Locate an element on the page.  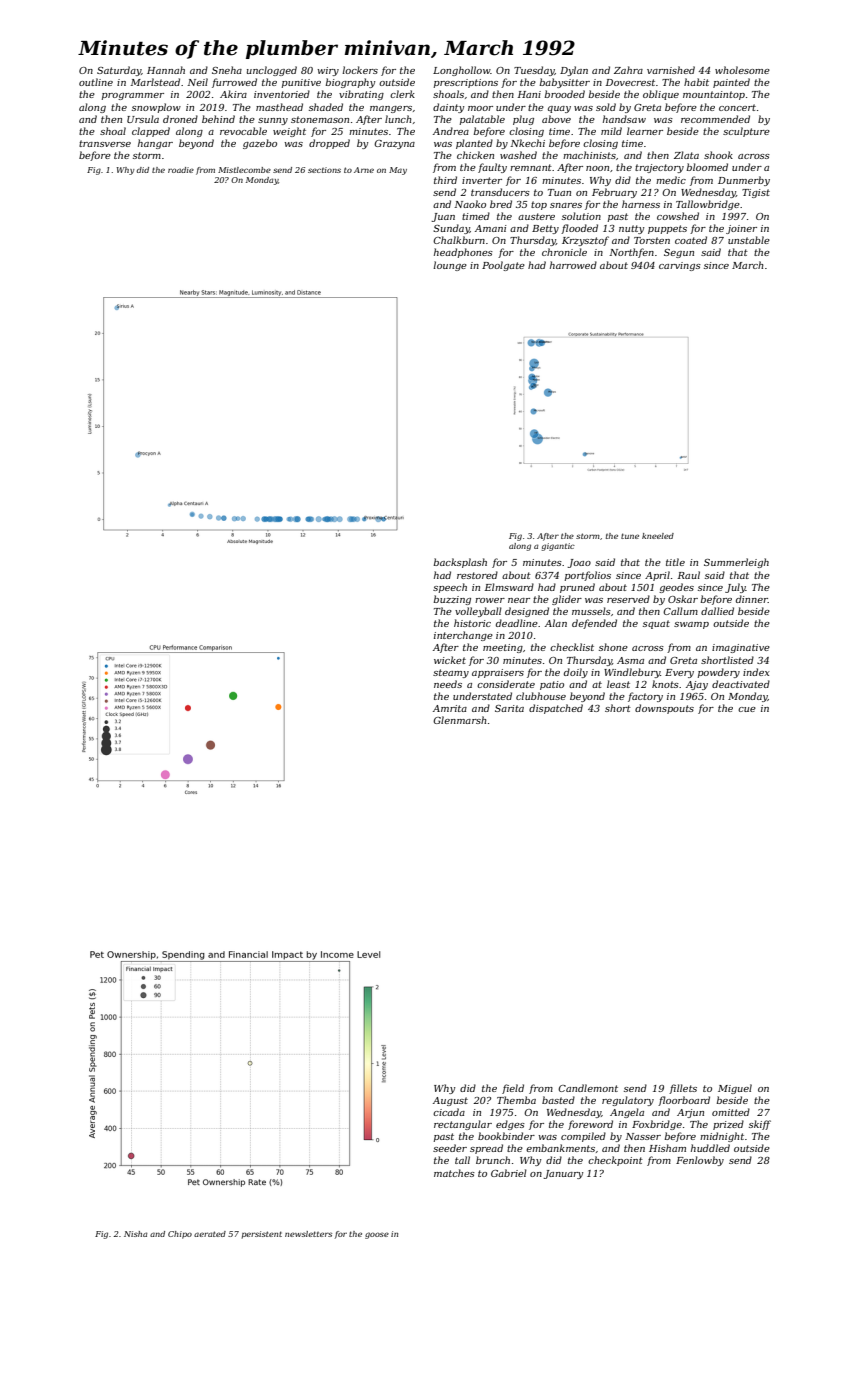
Sneha is located at coordinates (227, 70).
